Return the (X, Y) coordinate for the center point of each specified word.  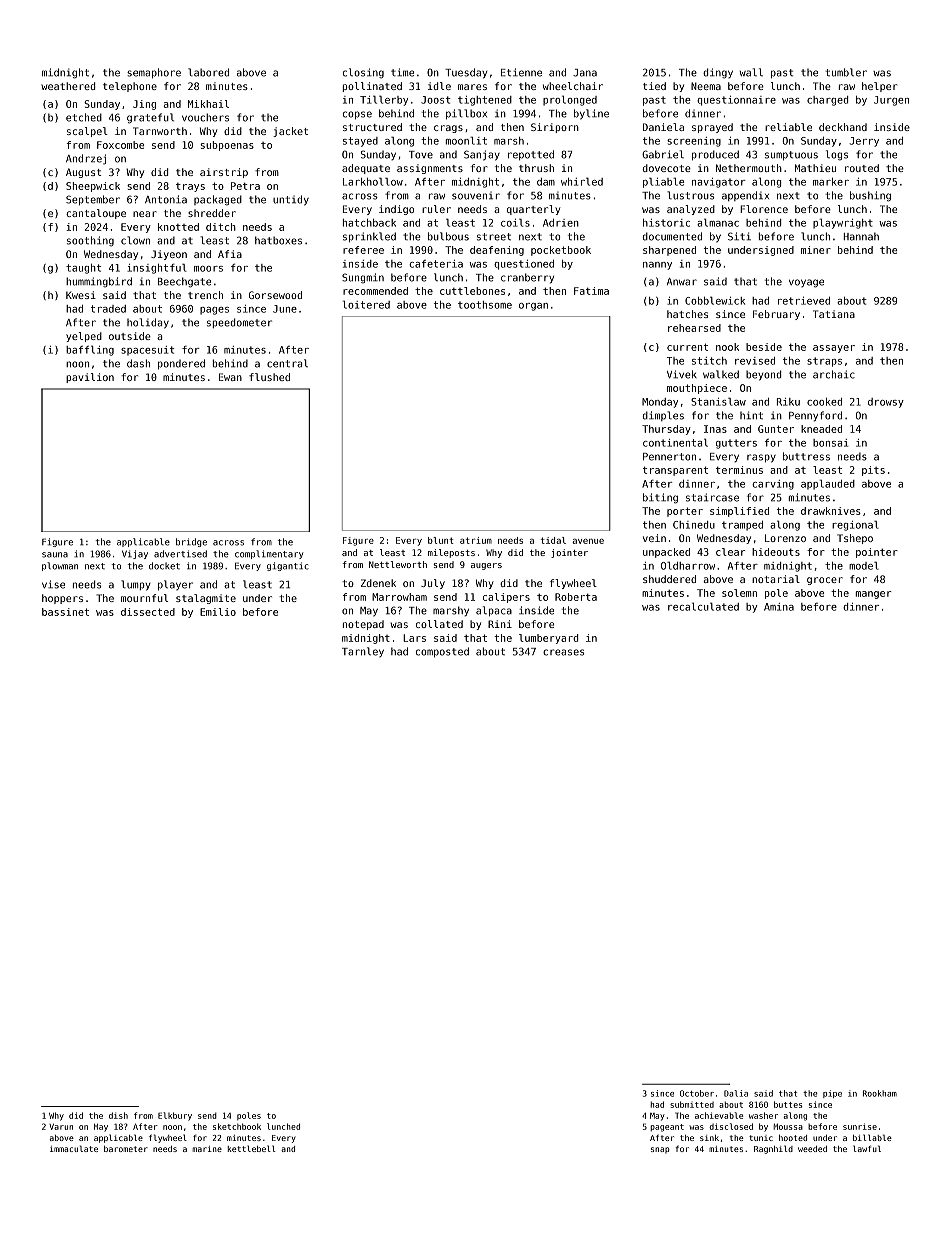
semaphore (154, 73)
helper (879, 87)
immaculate (74, 1148)
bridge (191, 542)
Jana (585, 73)
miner (816, 250)
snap (660, 1150)
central (287, 363)
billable (872, 1137)
